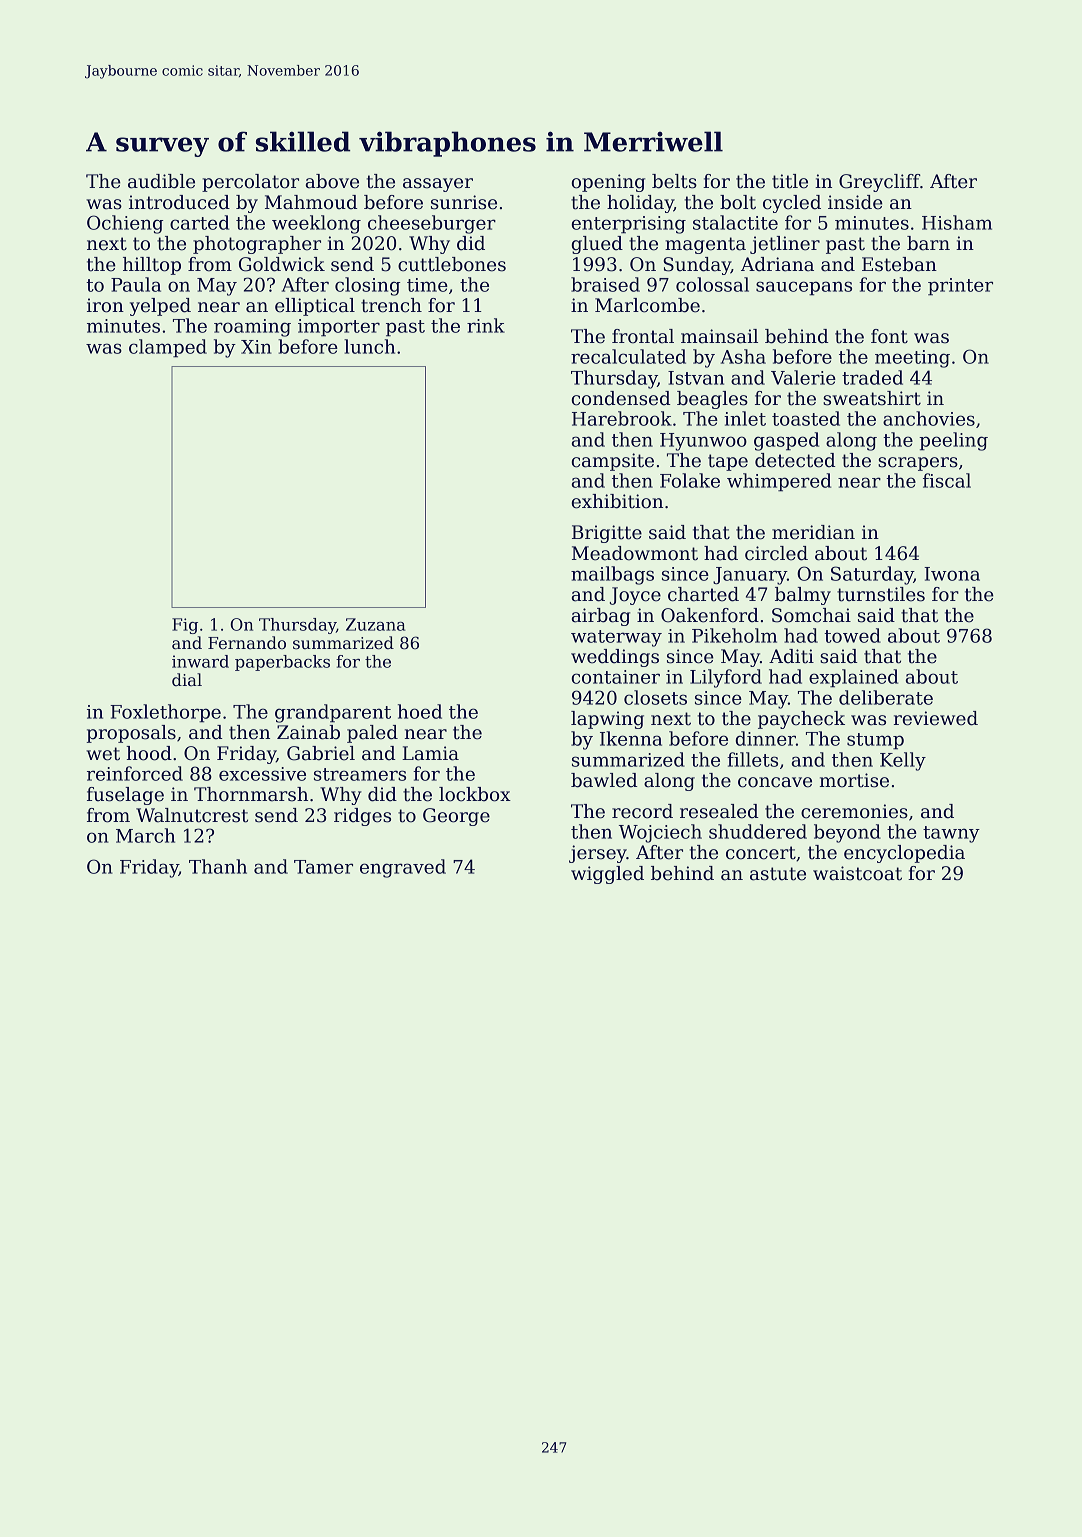 This image has width=1082, height=1537. Describe the element at coordinates (608, 183) in the image. I see `opening` at that location.
